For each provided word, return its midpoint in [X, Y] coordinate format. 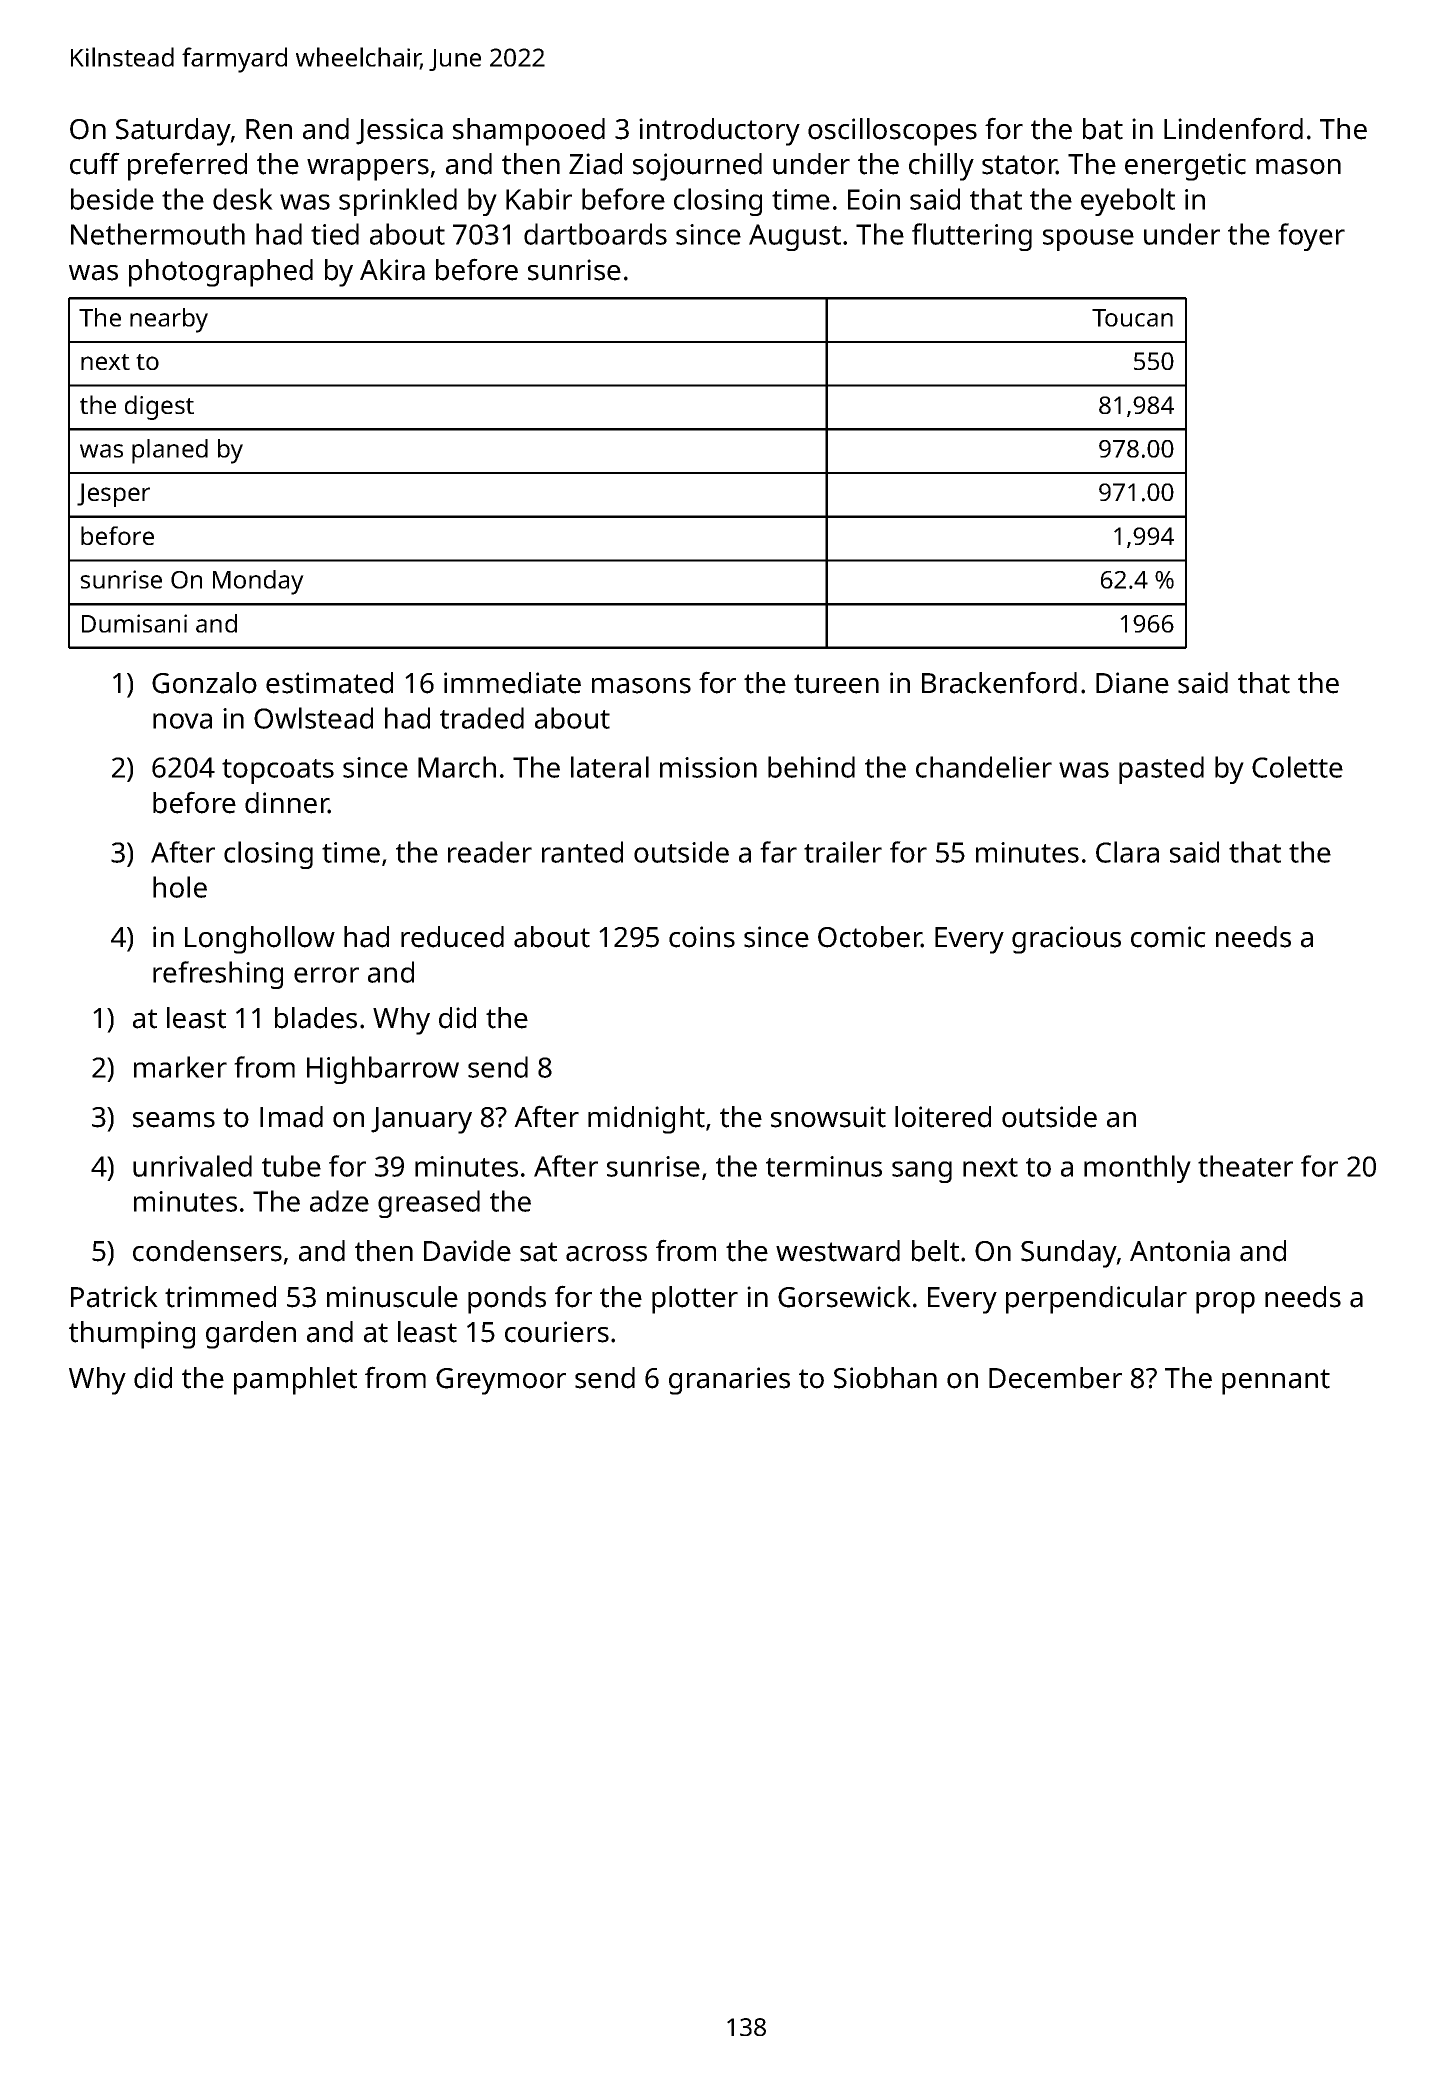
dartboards [595, 234]
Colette [1297, 767]
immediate [512, 683]
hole [180, 887]
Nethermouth [158, 234]
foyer [1311, 237]
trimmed [220, 1297]
